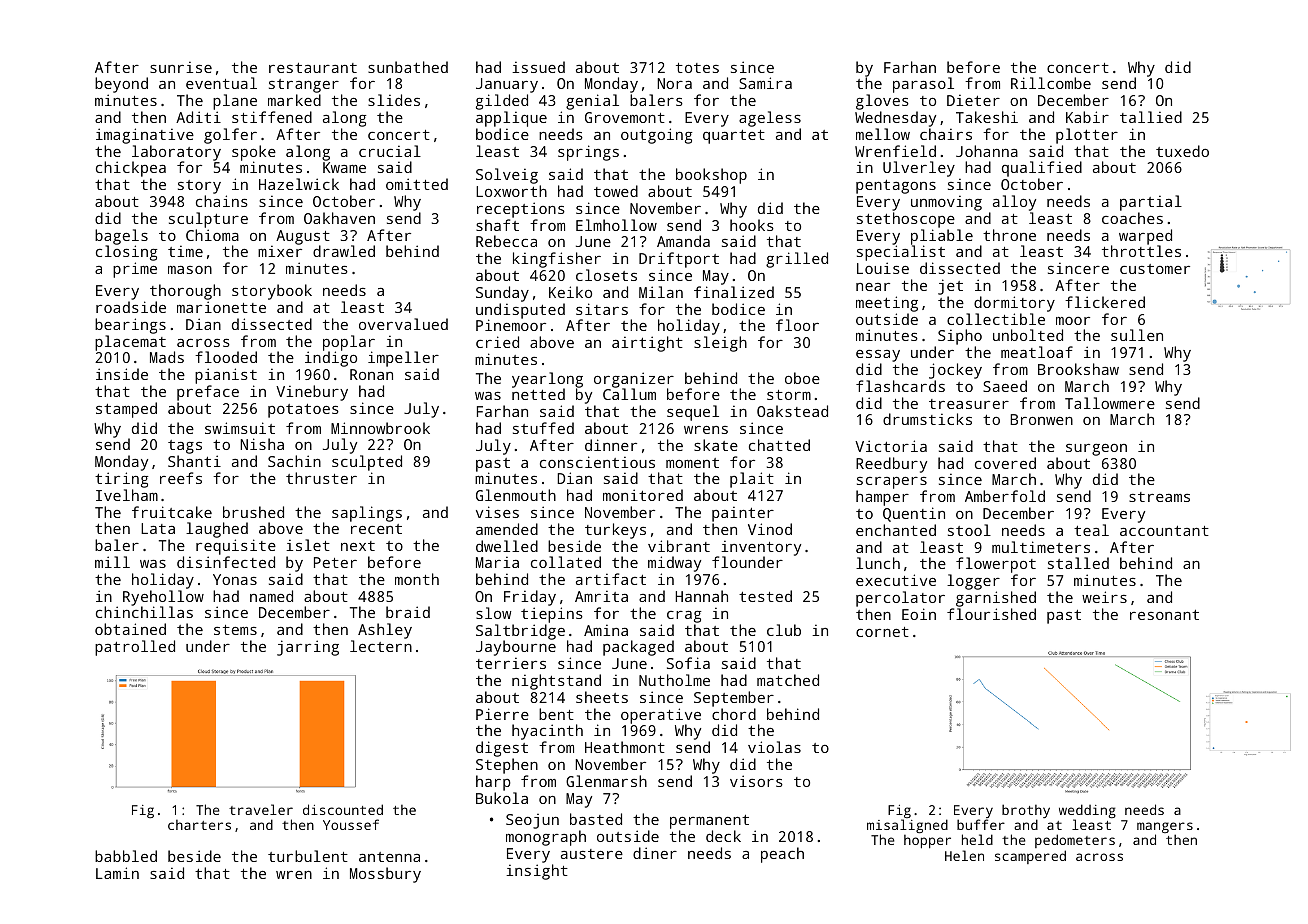 The width and height of the page is (1308, 924). Describe the element at coordinates (1141, 251) in the page. I see `throttles` at that location.
